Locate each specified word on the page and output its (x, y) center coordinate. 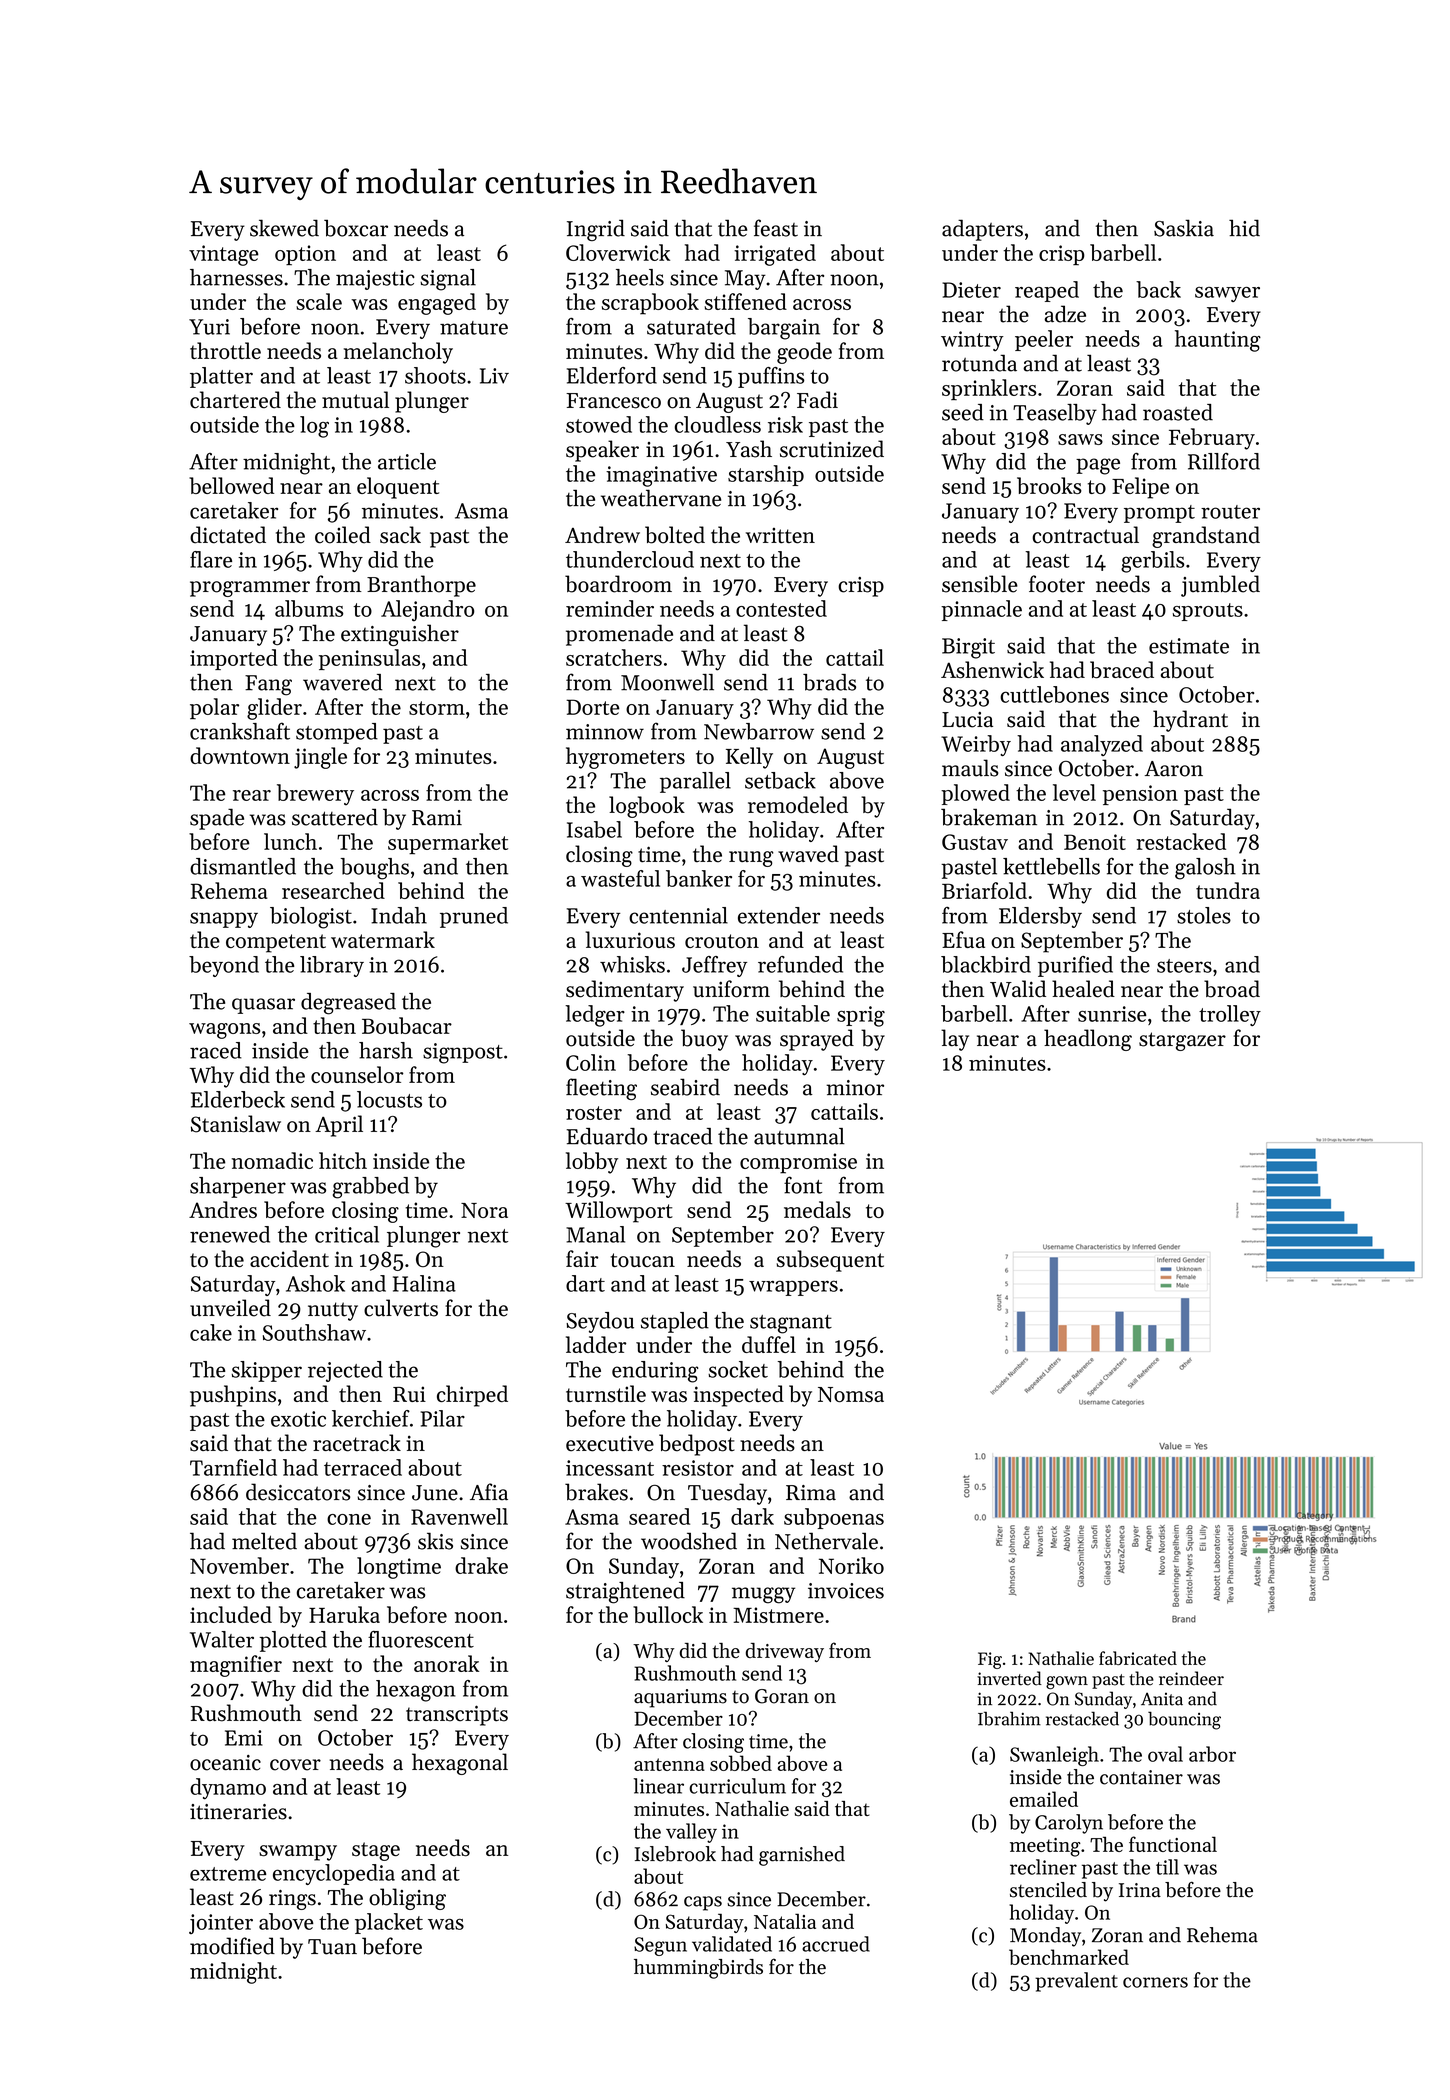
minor (855, 1088)
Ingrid (596, 230)
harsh (386, 1050)
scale (319, 301)
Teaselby (1055, 414)
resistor (698, 1468)
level (1074, 792)
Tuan (332, 1947)
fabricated (1138, 1658)
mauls (970, 768)
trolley (1230, 1015)
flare (211, 559)
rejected (345, 1371)
